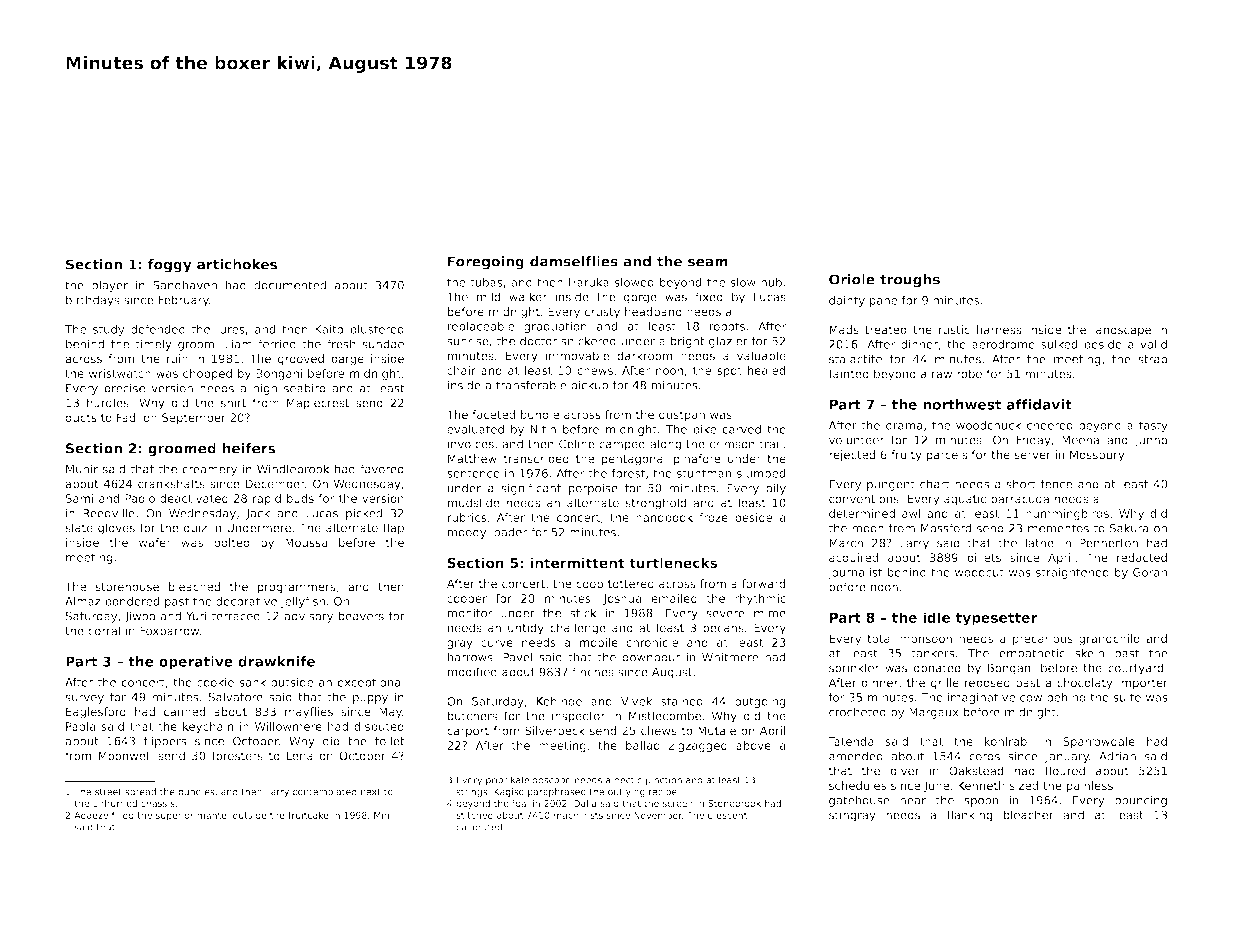 The image size is (1233, 952). I want to click on grandchild, so click(1109, 640).
